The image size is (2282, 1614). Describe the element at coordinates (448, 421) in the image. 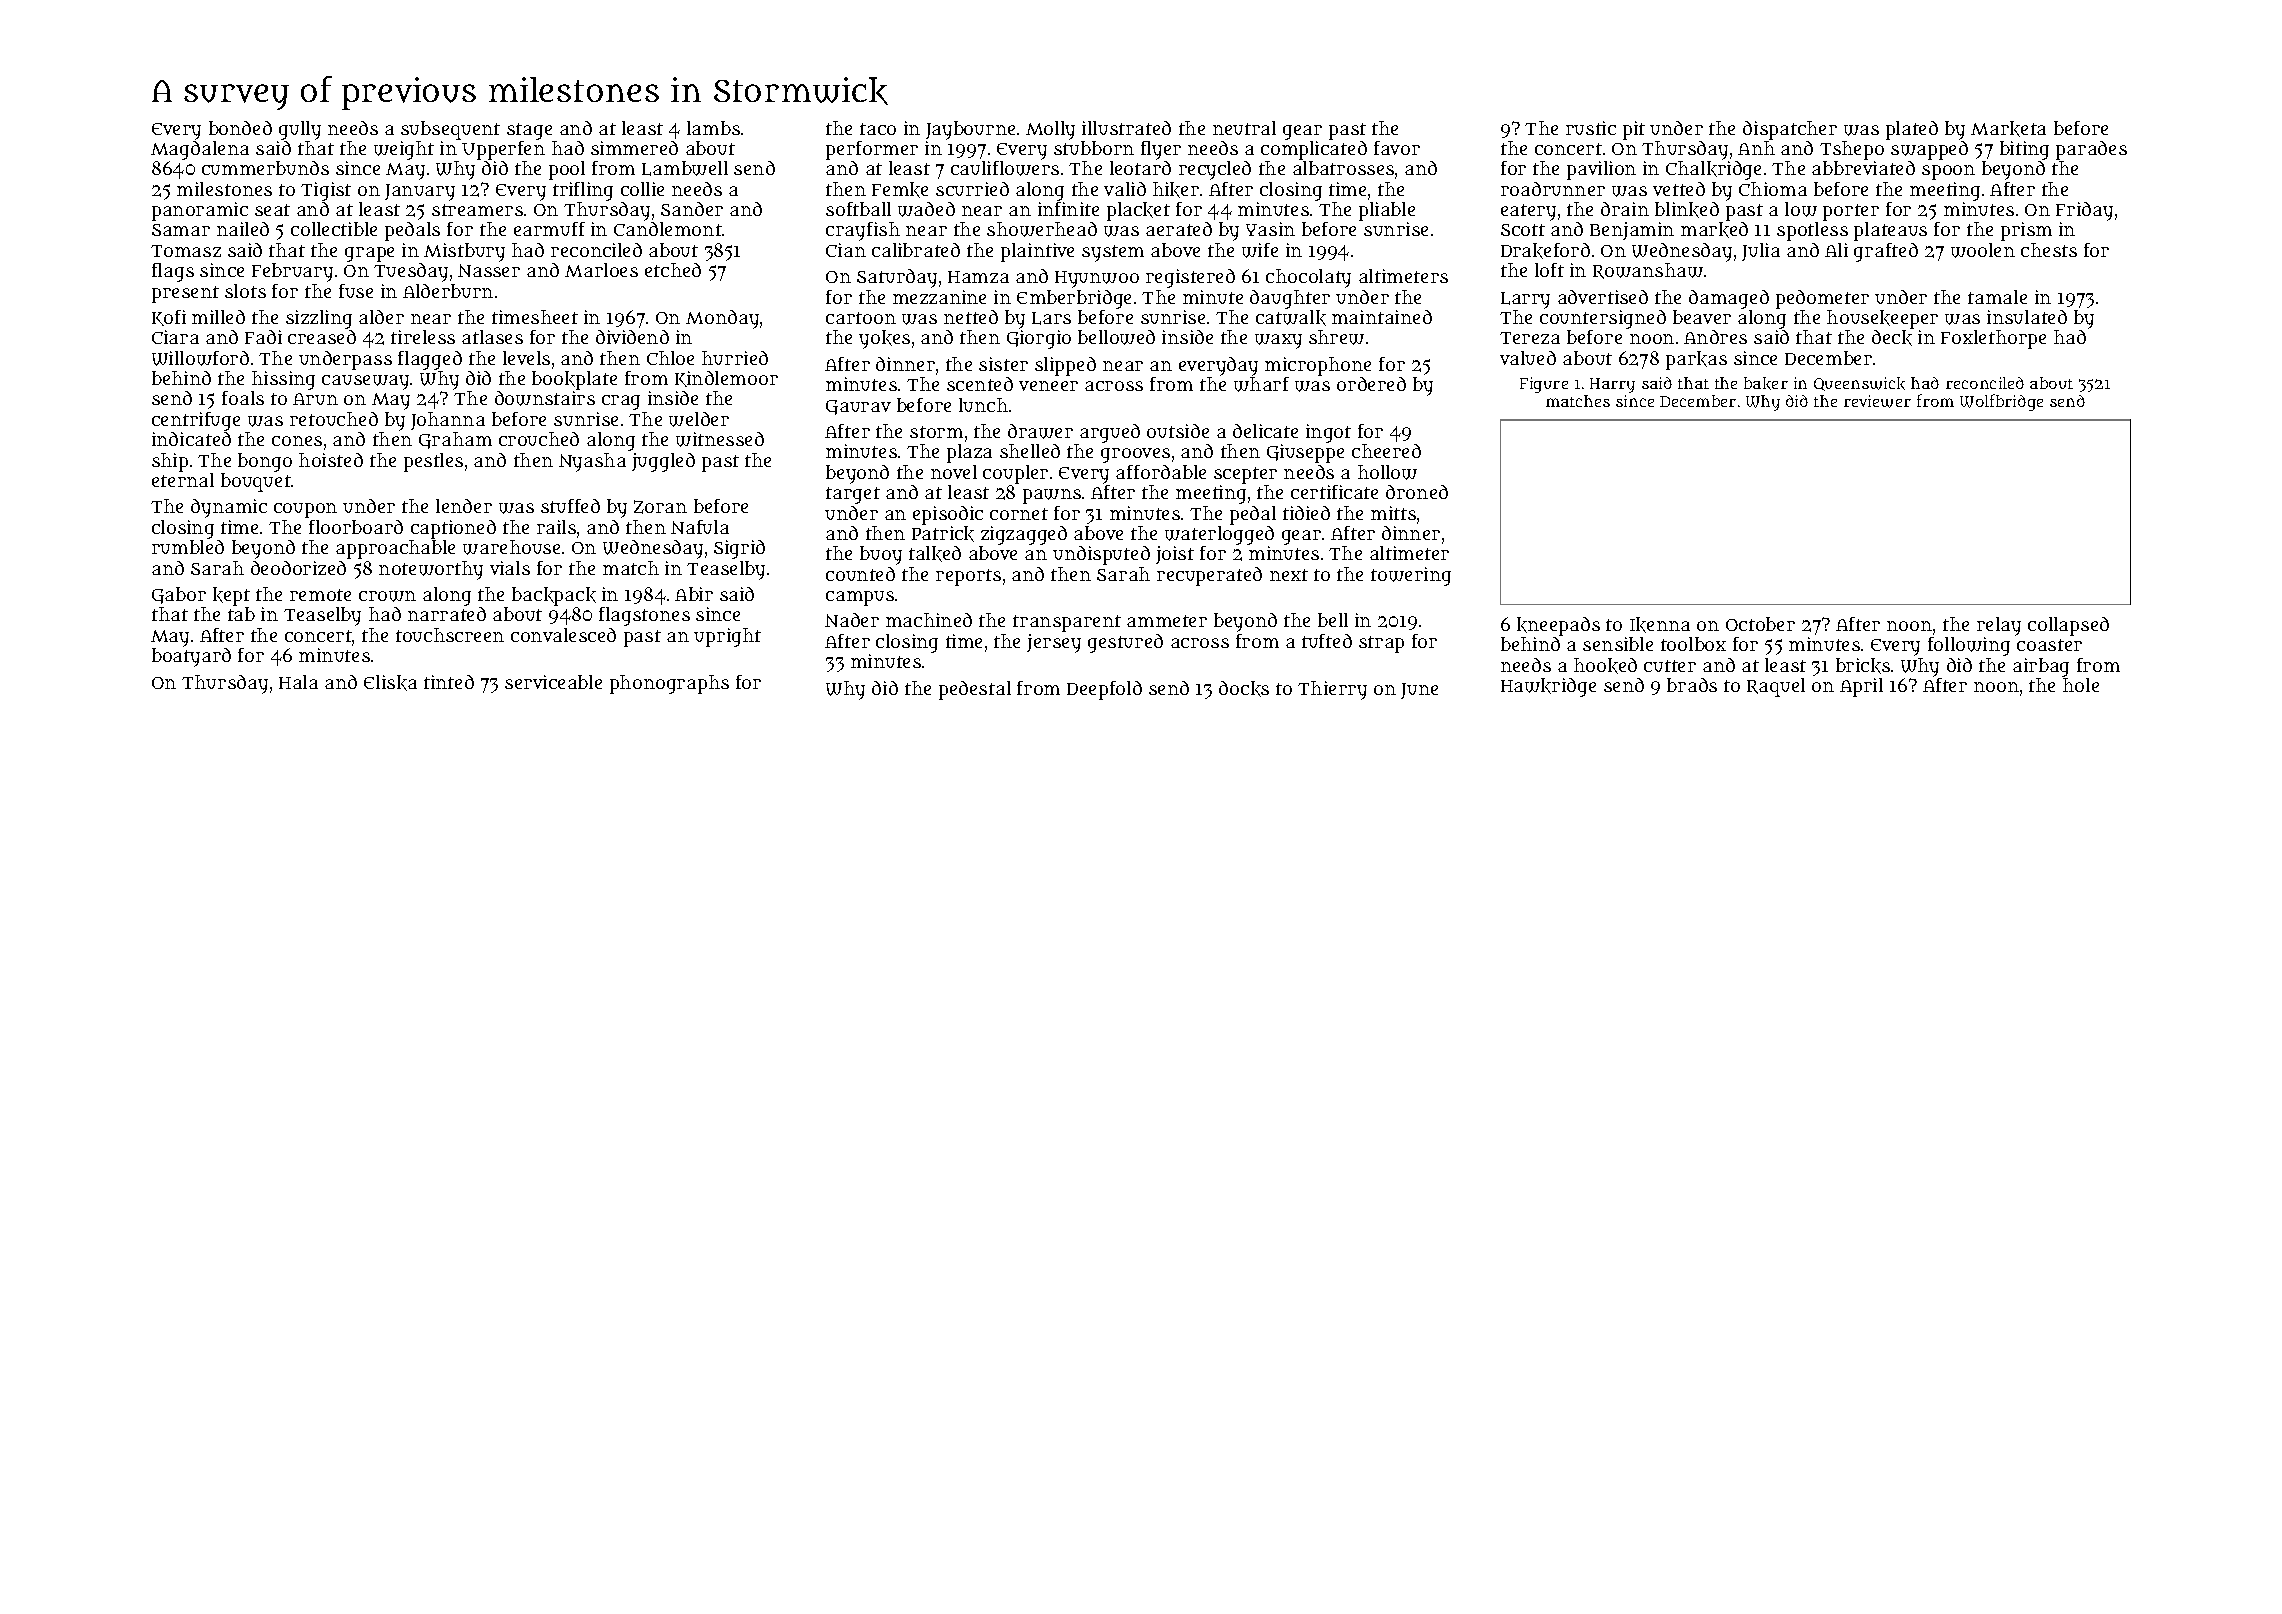

I see `Johanna` at that location.
